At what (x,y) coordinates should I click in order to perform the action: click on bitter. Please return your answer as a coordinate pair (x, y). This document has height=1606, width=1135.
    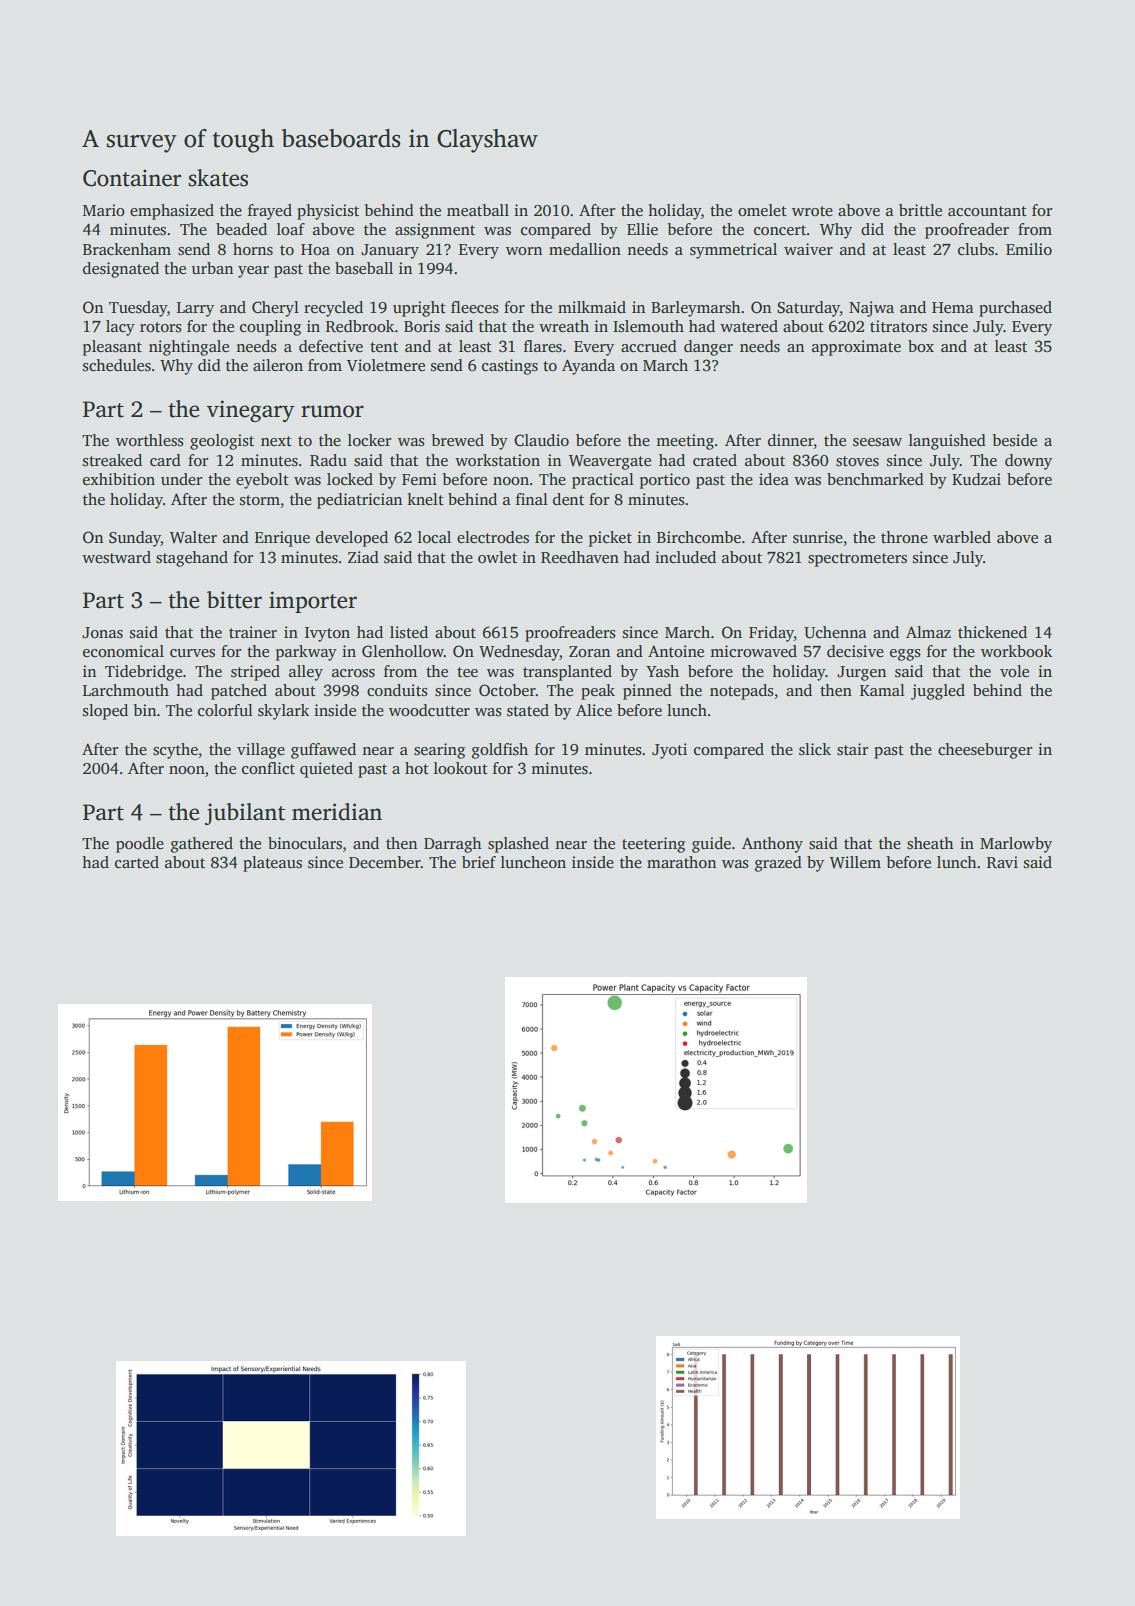
    Looking at the image, I should click on (234, 600).
